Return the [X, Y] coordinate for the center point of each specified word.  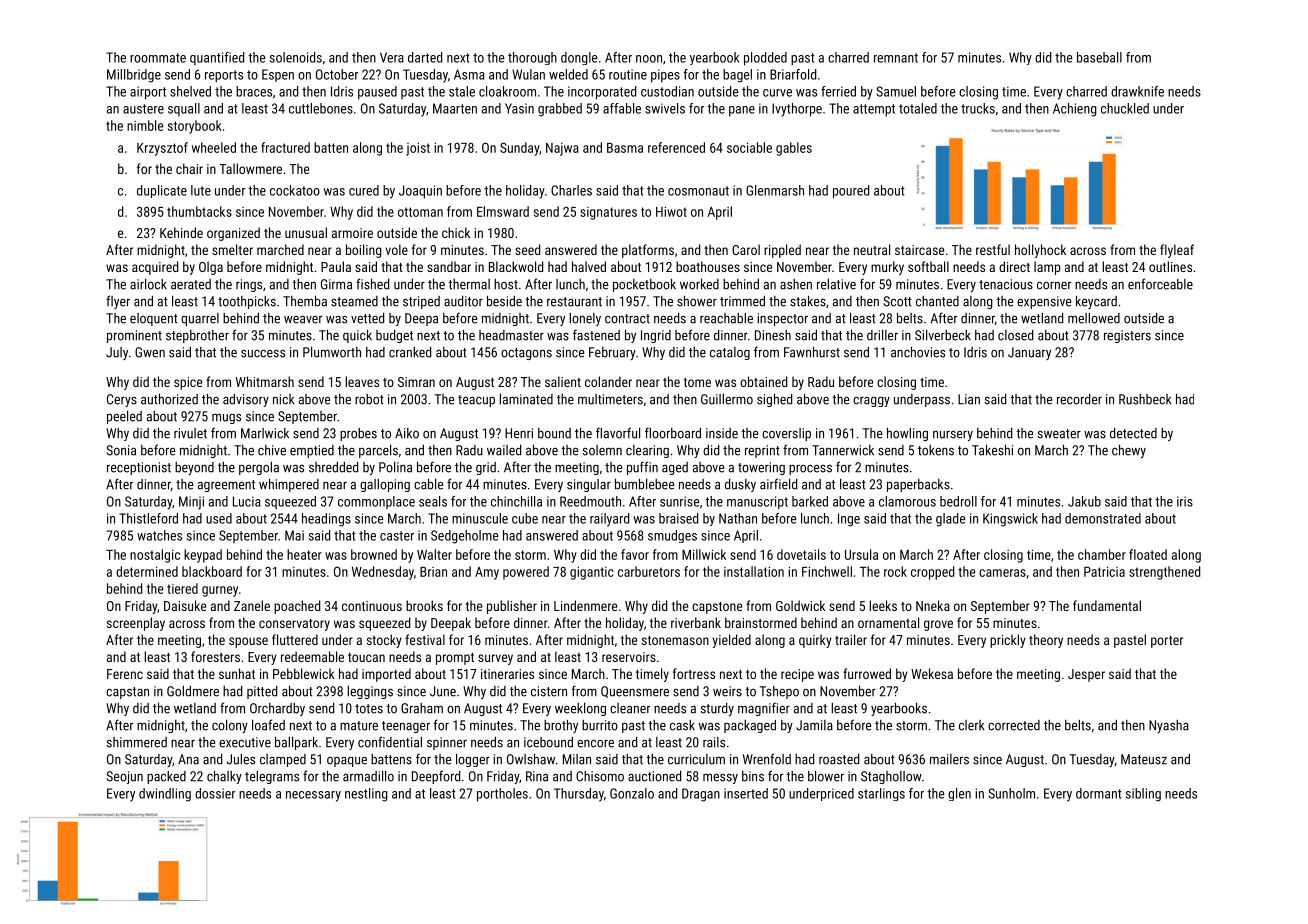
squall [184, 110]
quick [357, 336]
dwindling [165, 795]
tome [697, 382]
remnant [896, 58]
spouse [248, 642]
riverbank [696, 622]
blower [826, 776]
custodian [667, 91]
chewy [1129, 451]
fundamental [1107, 605]
